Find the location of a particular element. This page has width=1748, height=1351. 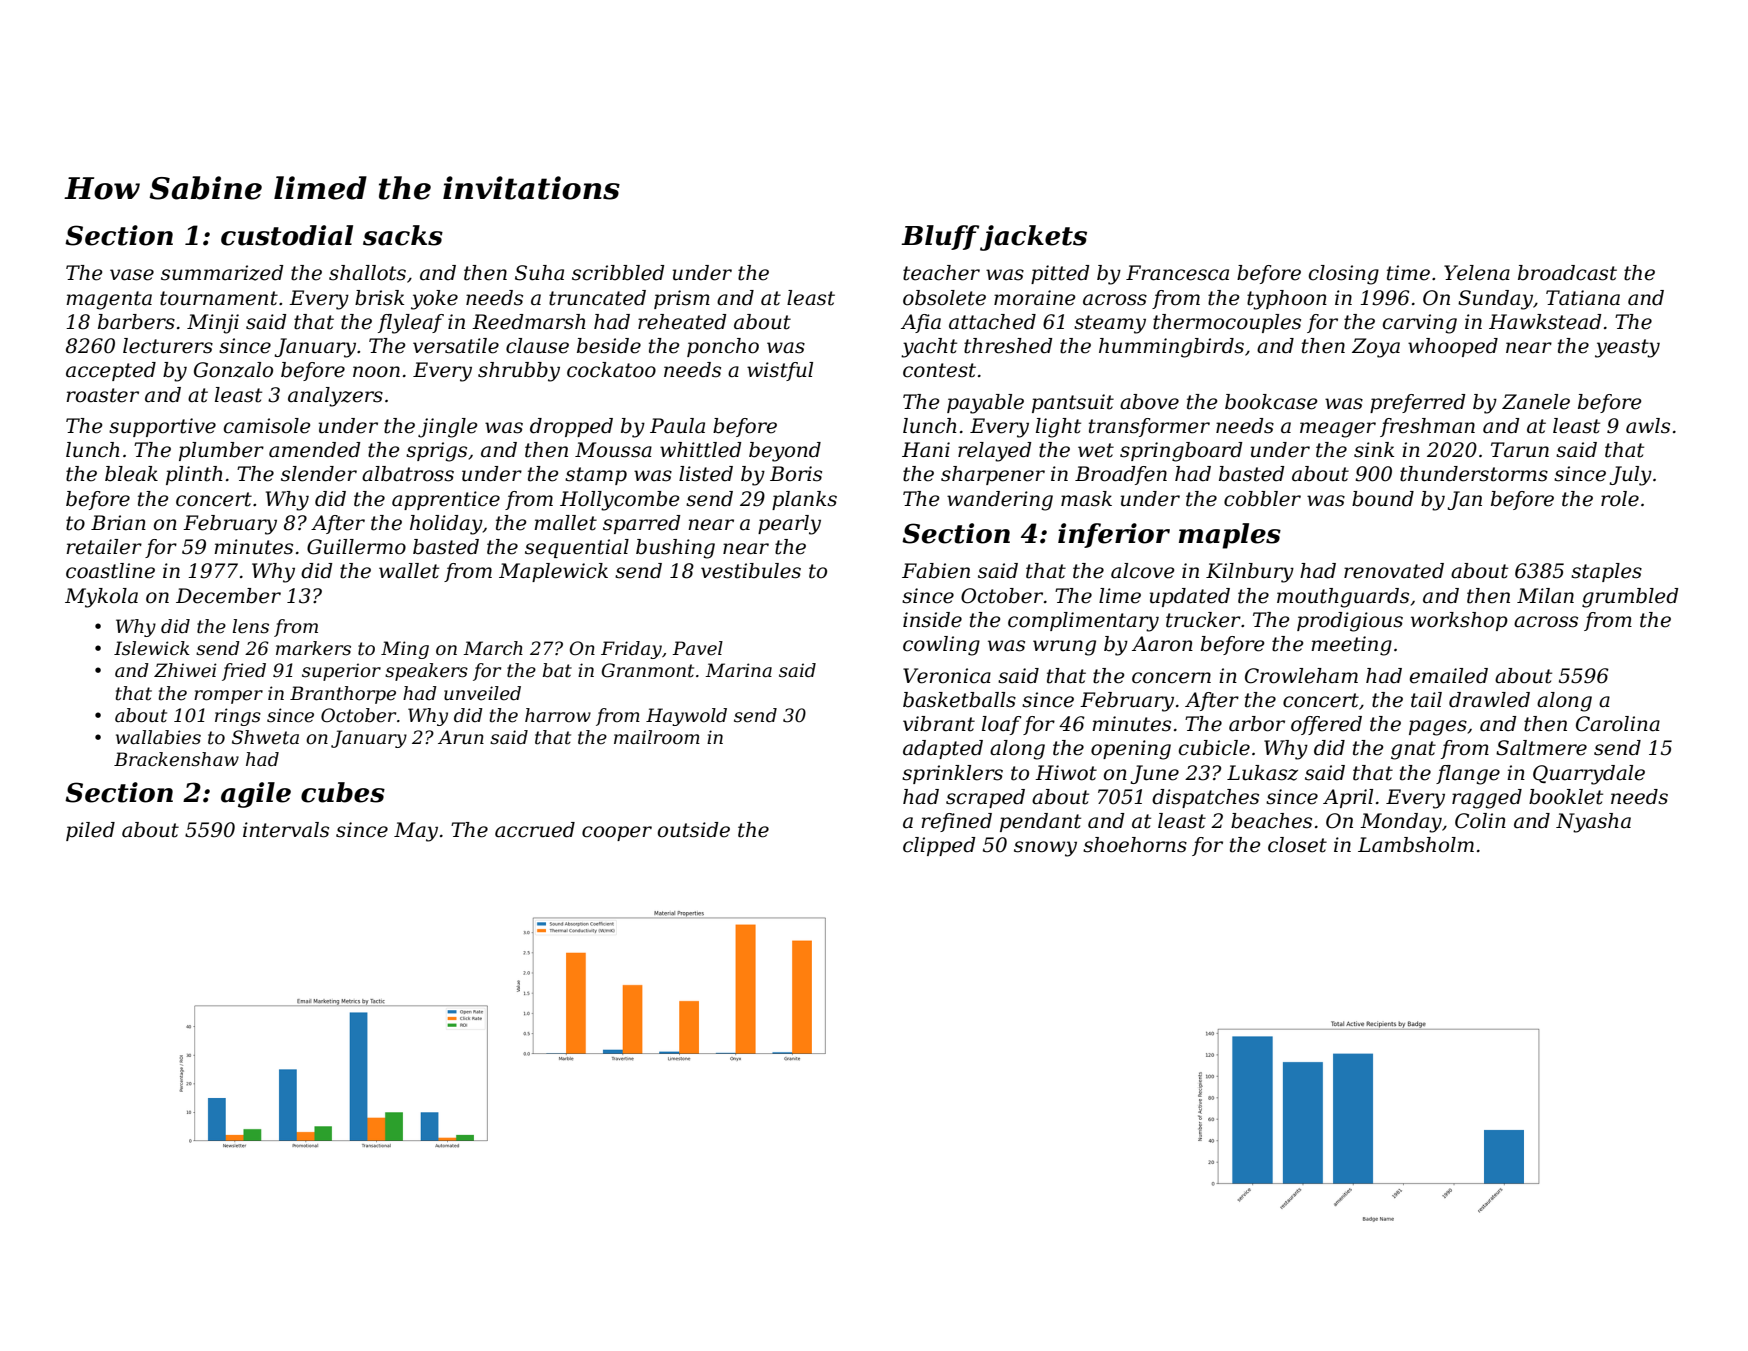

Nyasha is located at coordinates (1593, 823).
